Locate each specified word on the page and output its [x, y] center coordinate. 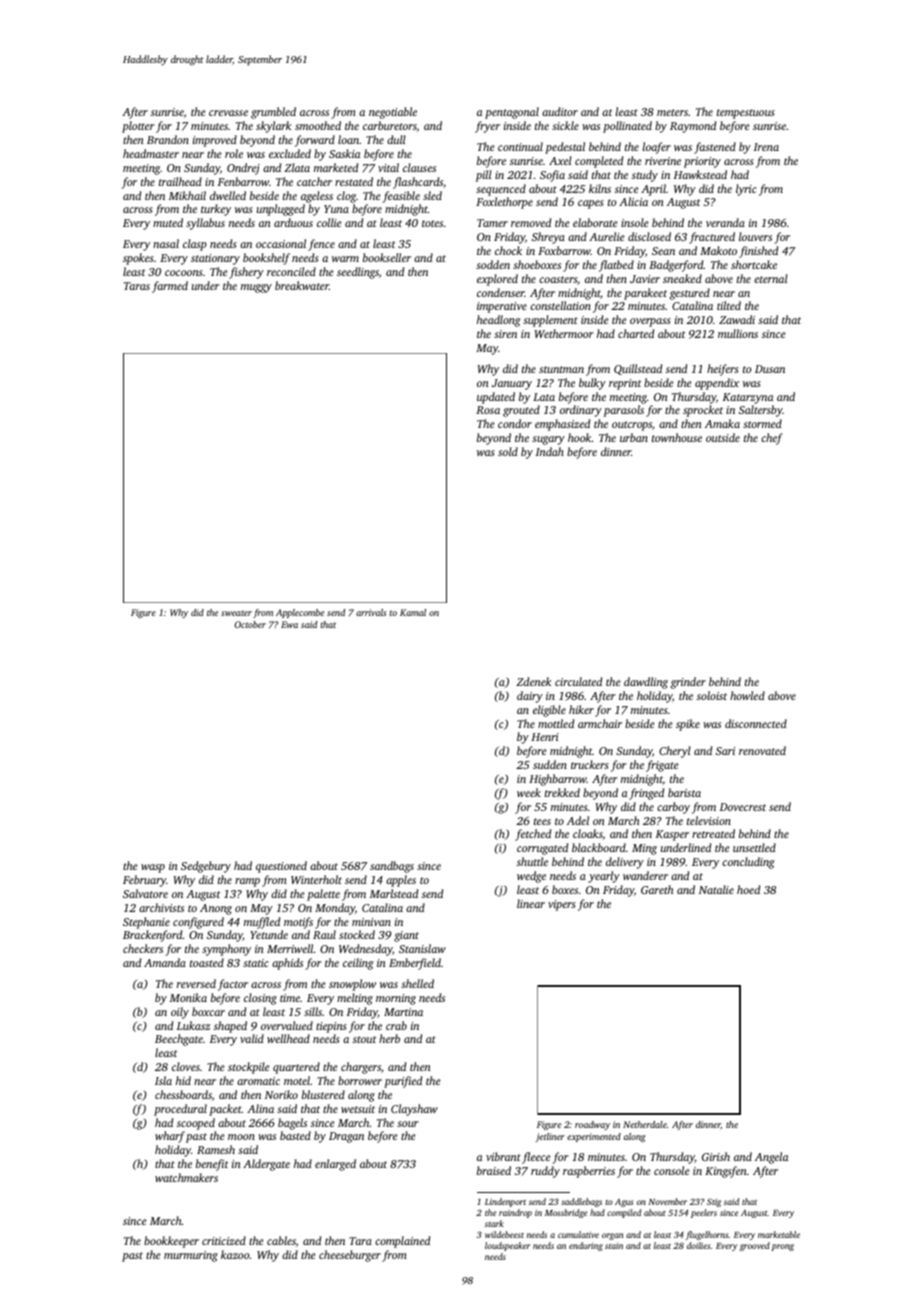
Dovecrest [743, 807]
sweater [236, 613]
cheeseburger [350, 1256]
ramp [247, 882]
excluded [290, 153]
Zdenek [533, 681]
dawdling [646, 683]
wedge [531, 877]
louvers [755, 236]
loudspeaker [507, 1246]
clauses [419, 167]
